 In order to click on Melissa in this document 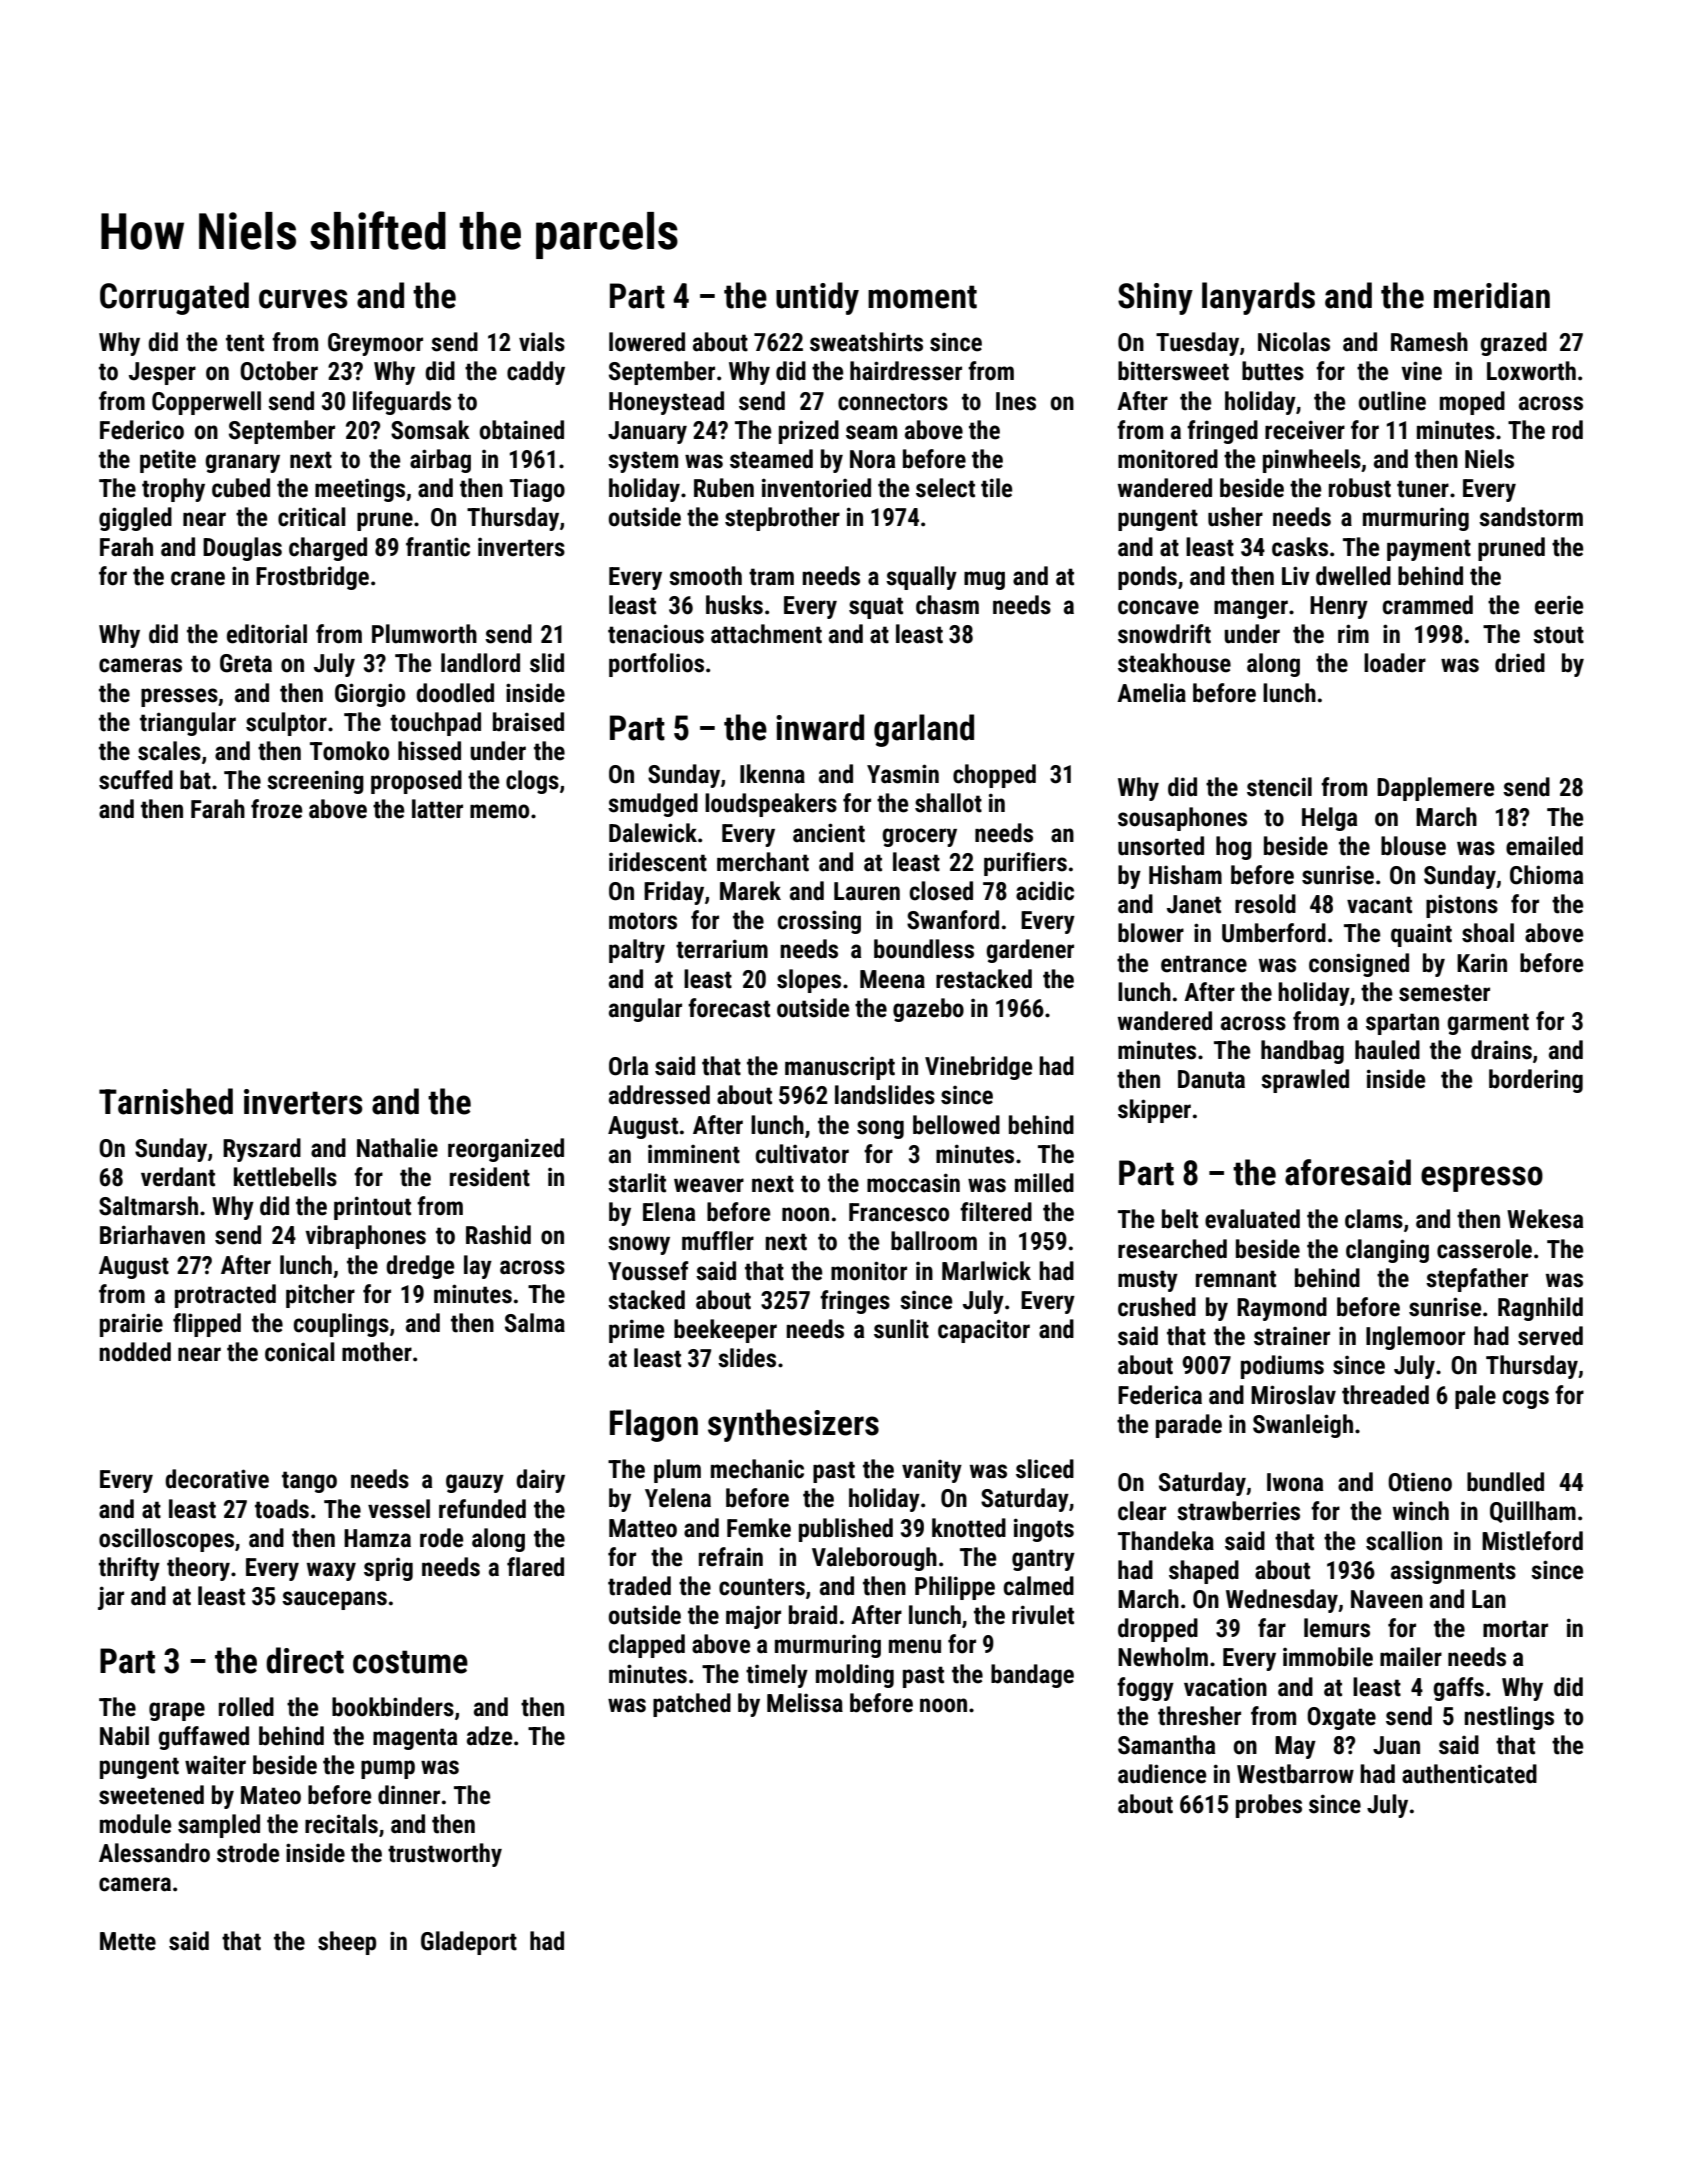, I will do `click(805, 1703)`.
